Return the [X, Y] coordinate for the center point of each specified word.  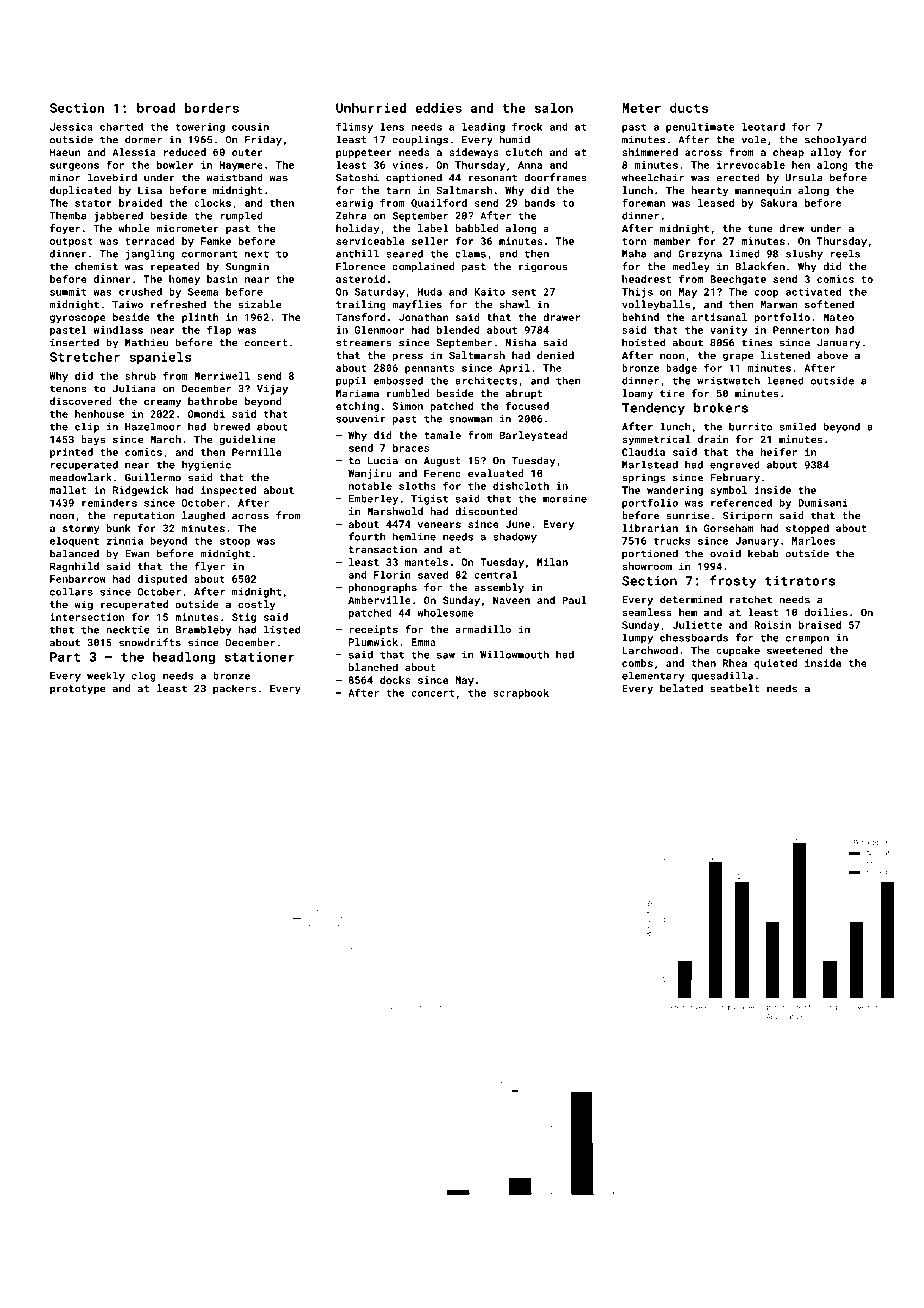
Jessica [71, 127]
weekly [106, 676]
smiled [798, 426]
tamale [442, 435]
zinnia [124, 541]
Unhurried [371, 108]
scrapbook [521, 694]
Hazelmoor [153, 426]
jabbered [118, 216]
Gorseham [729, 528]
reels [845, 253]
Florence [361, 266]
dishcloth [521, 486]
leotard [763, 127]
